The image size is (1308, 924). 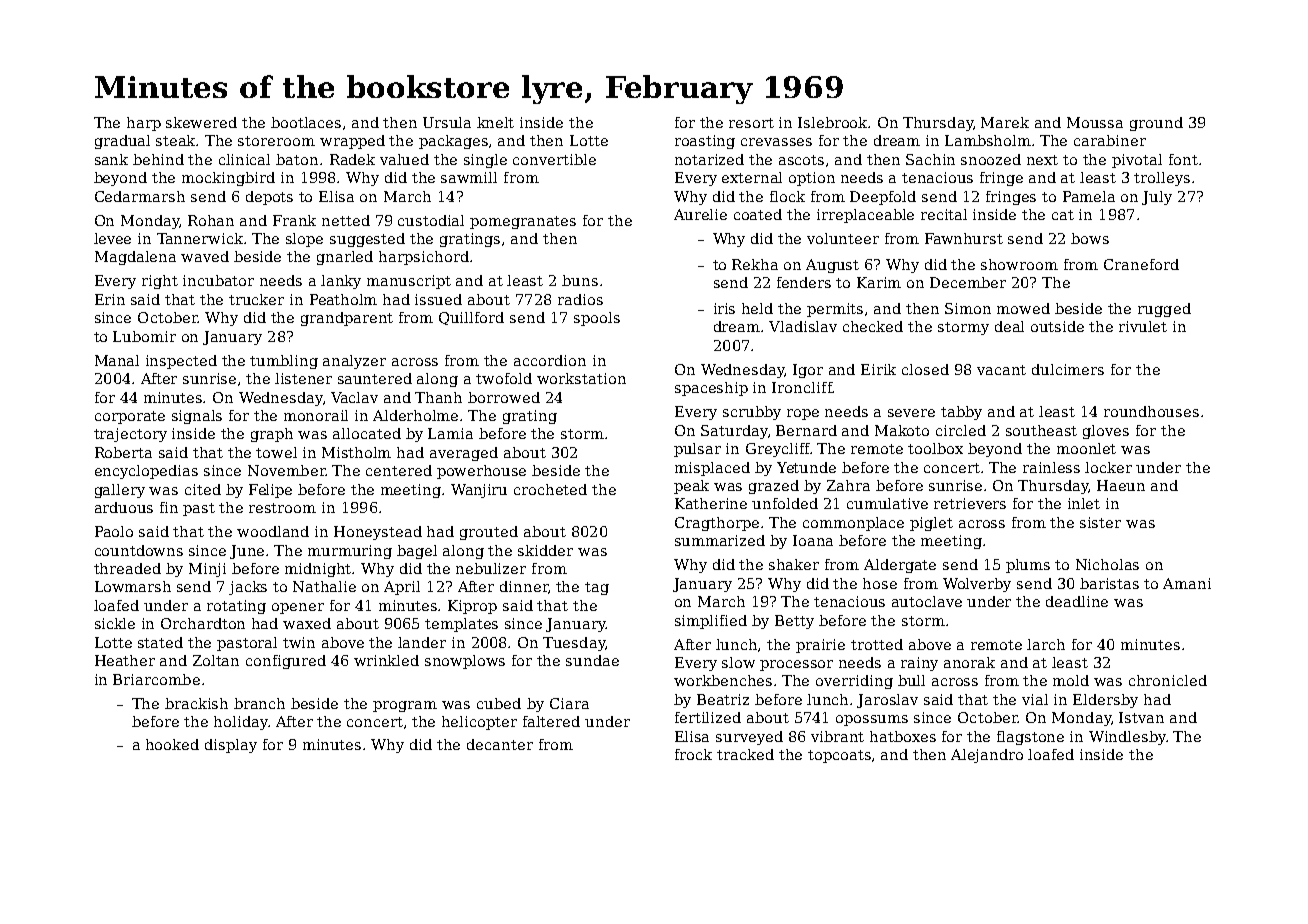 I want to click on Haeun, so click(x=1121, y=485).
